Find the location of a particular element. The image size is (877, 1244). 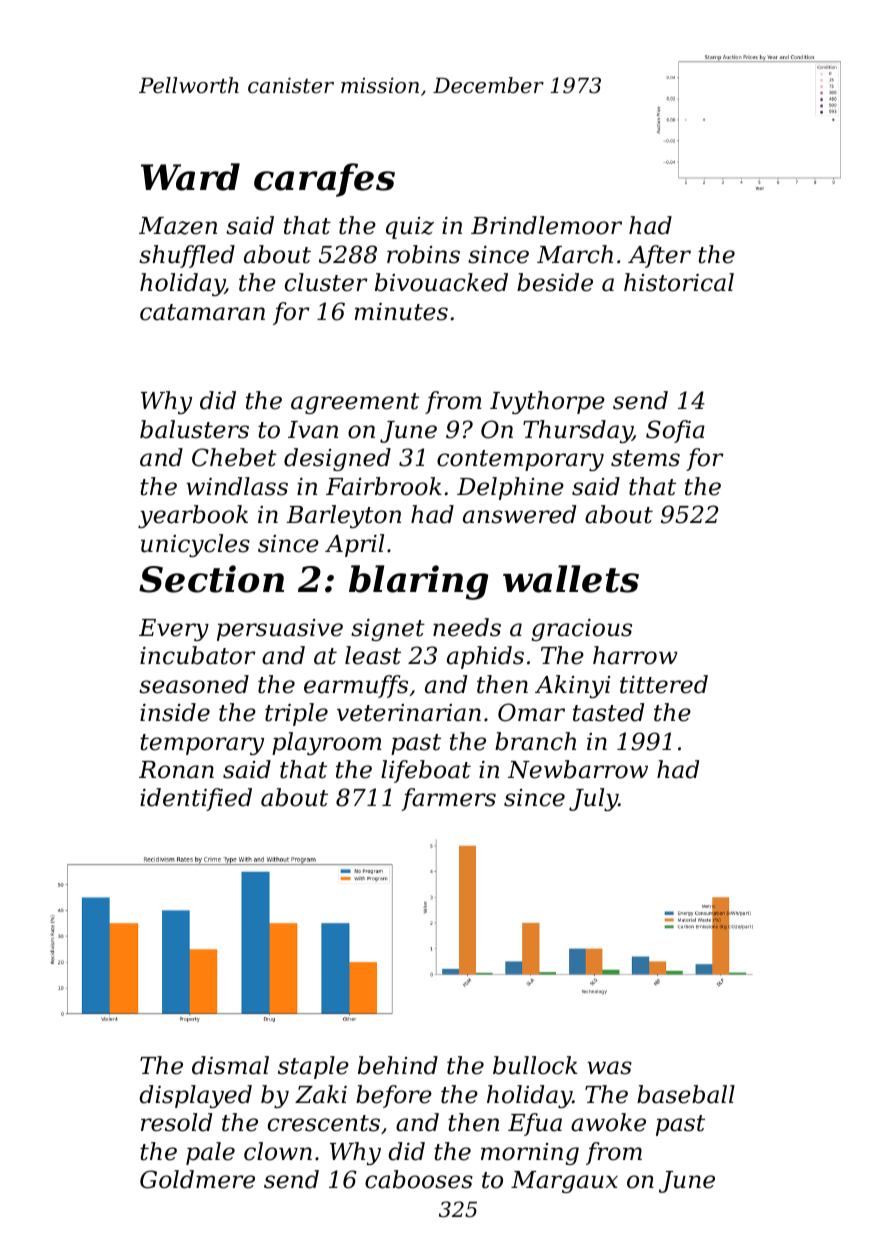

needs is located at coordinates (467, 627).
